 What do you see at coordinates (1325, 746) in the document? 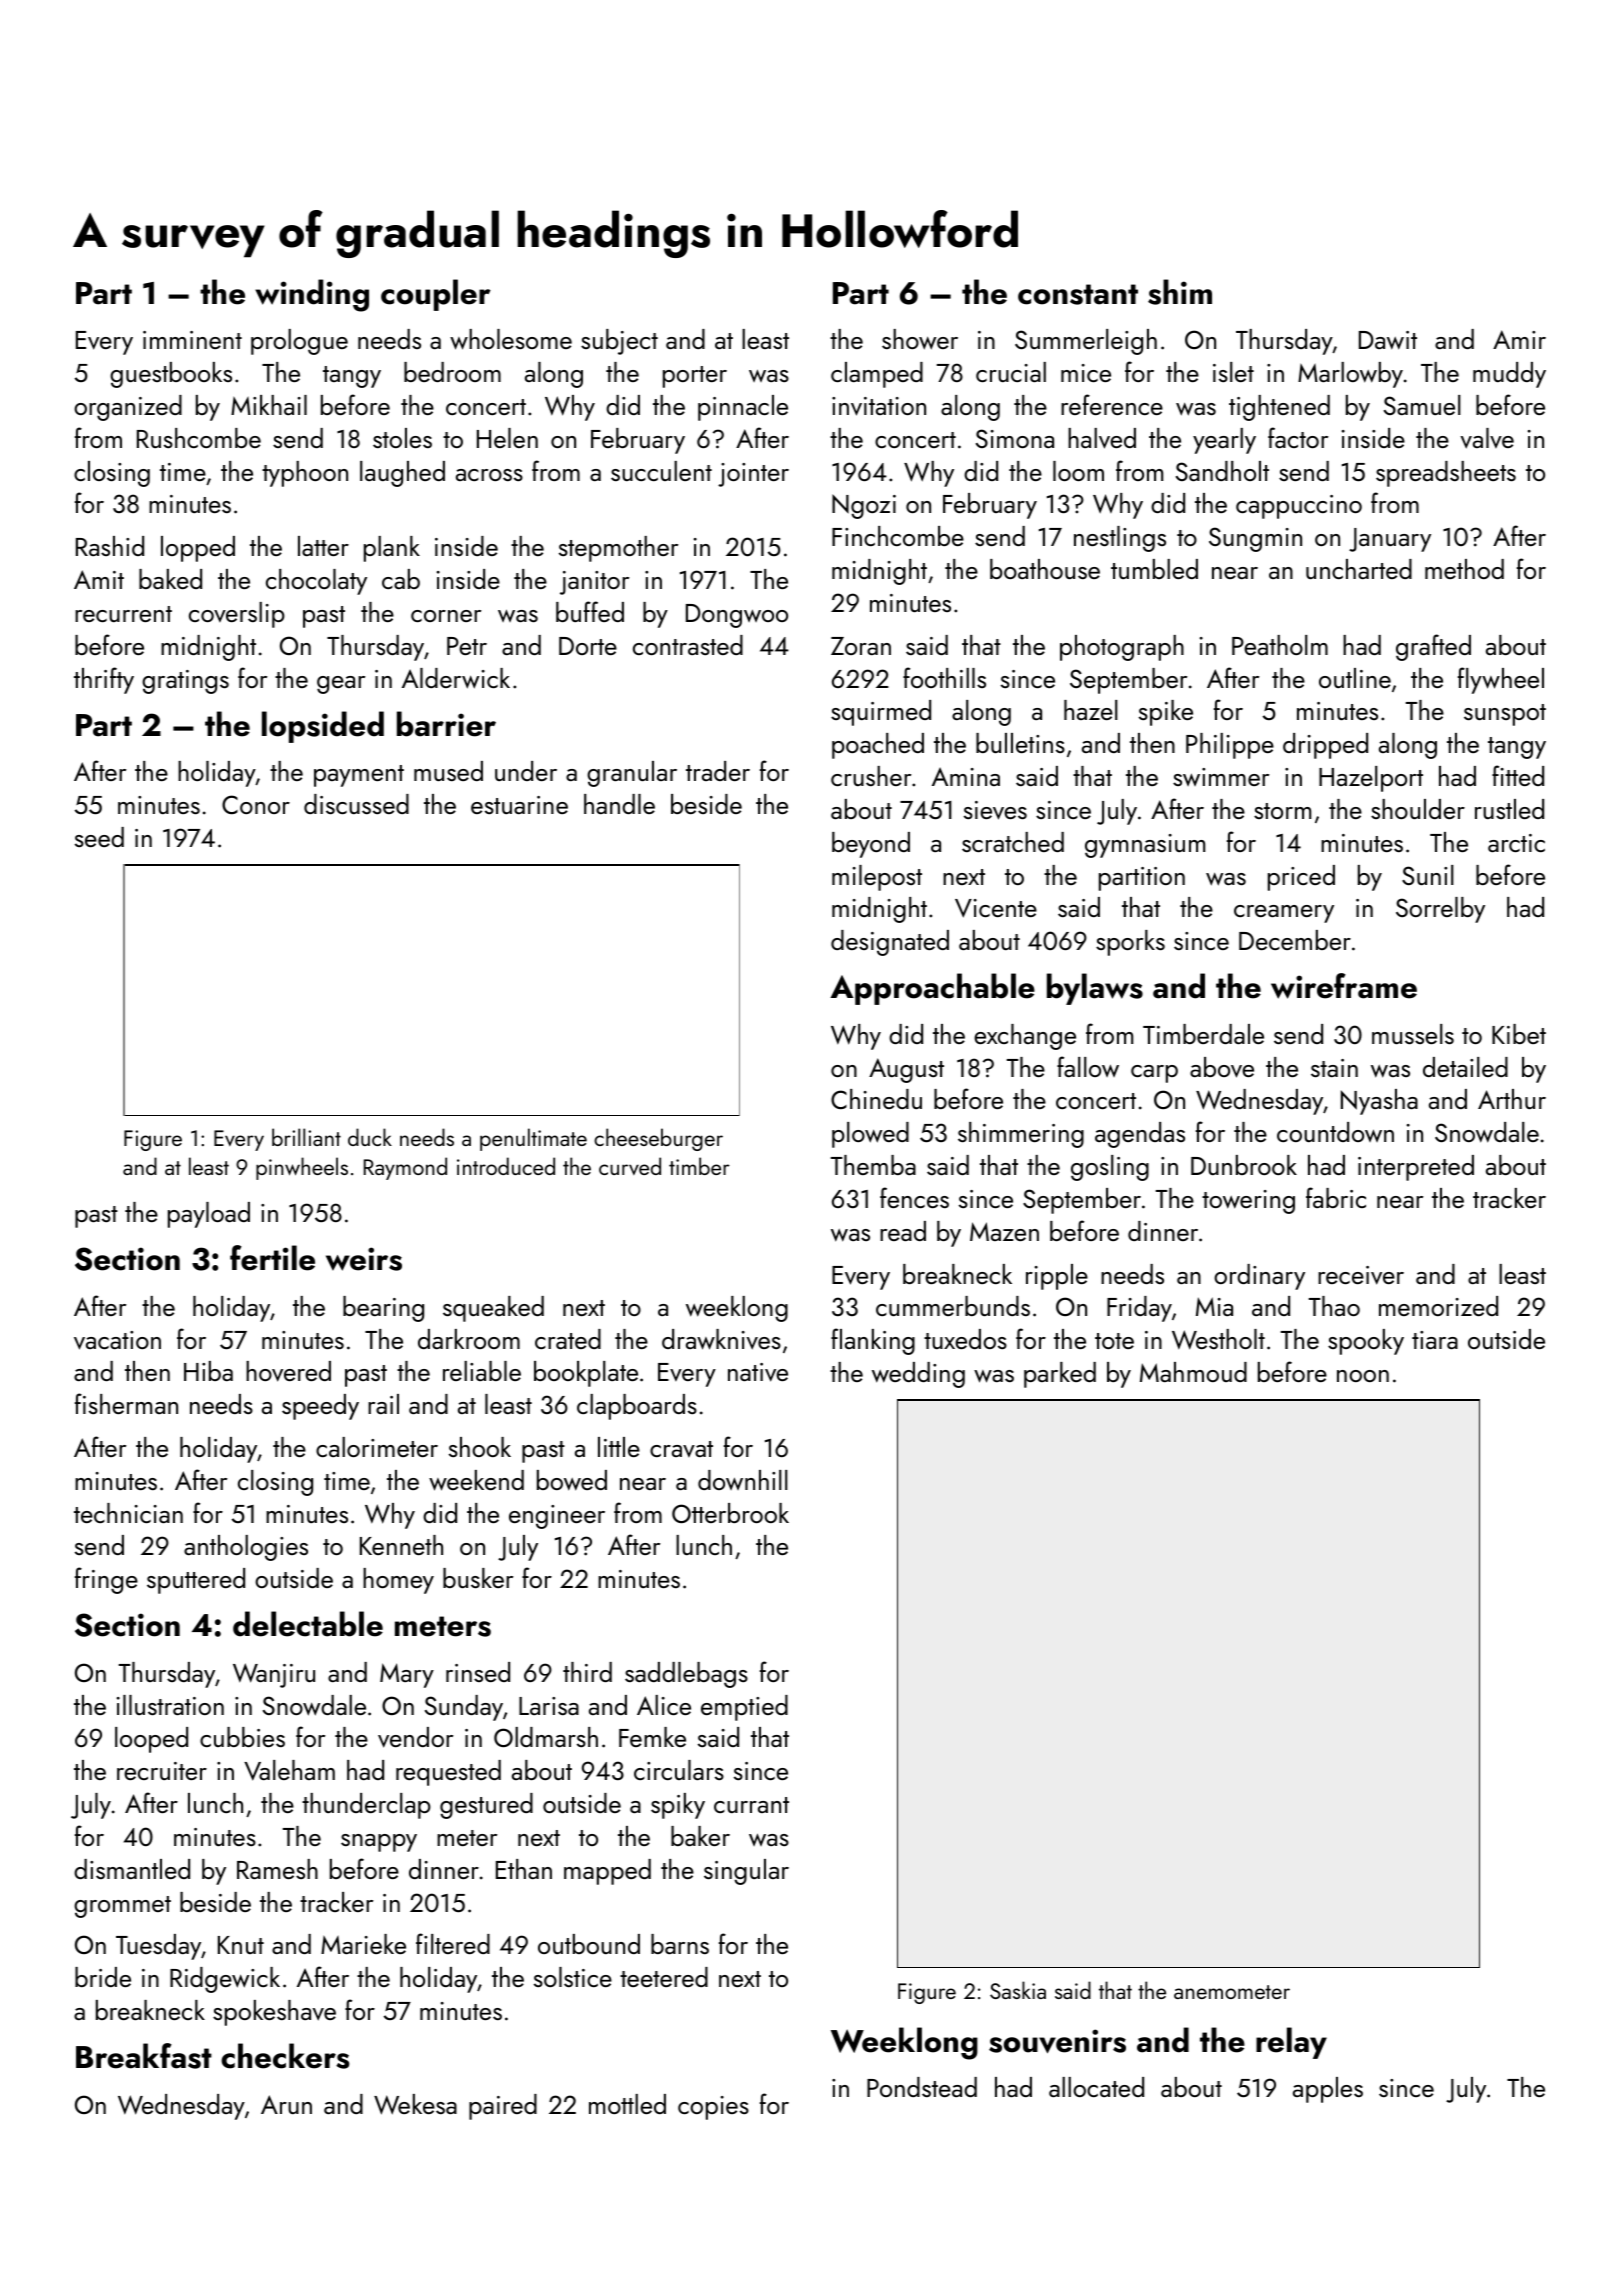
I see `dripped` at bounding box center [1325, 746].
